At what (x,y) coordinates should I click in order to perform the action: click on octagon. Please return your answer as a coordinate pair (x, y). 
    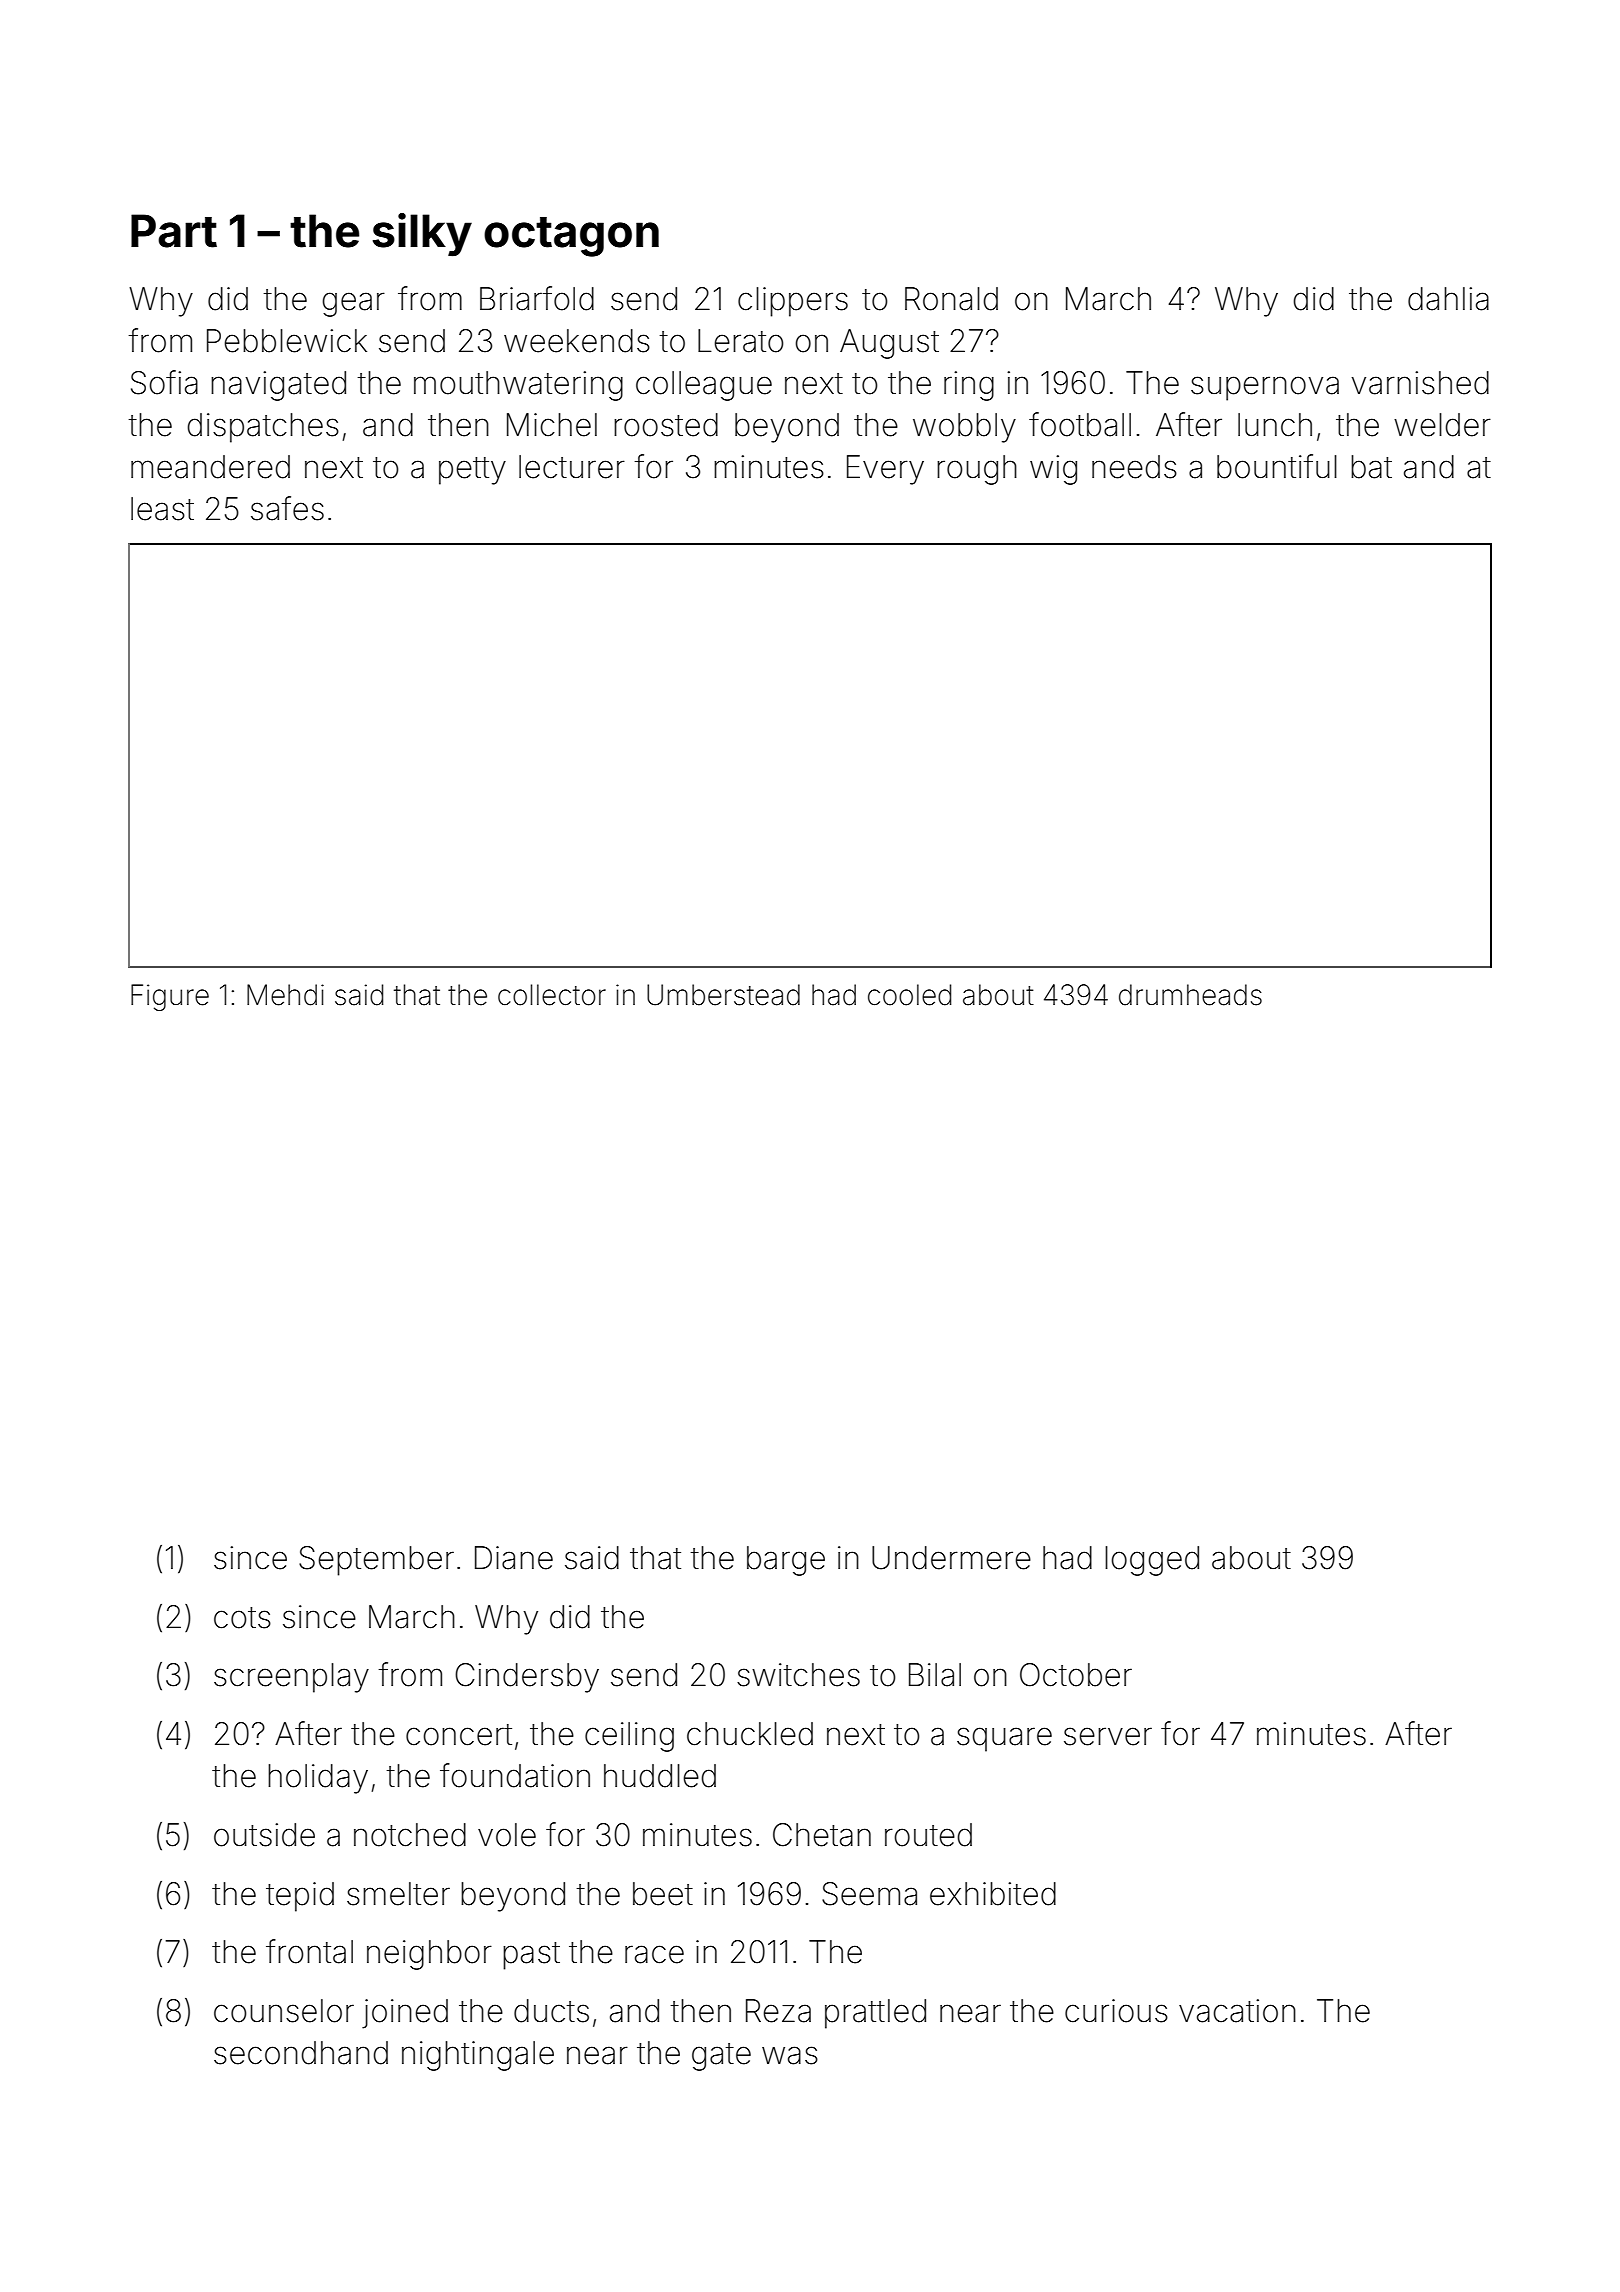
    Looking at the image, I should click on (571, 237).
